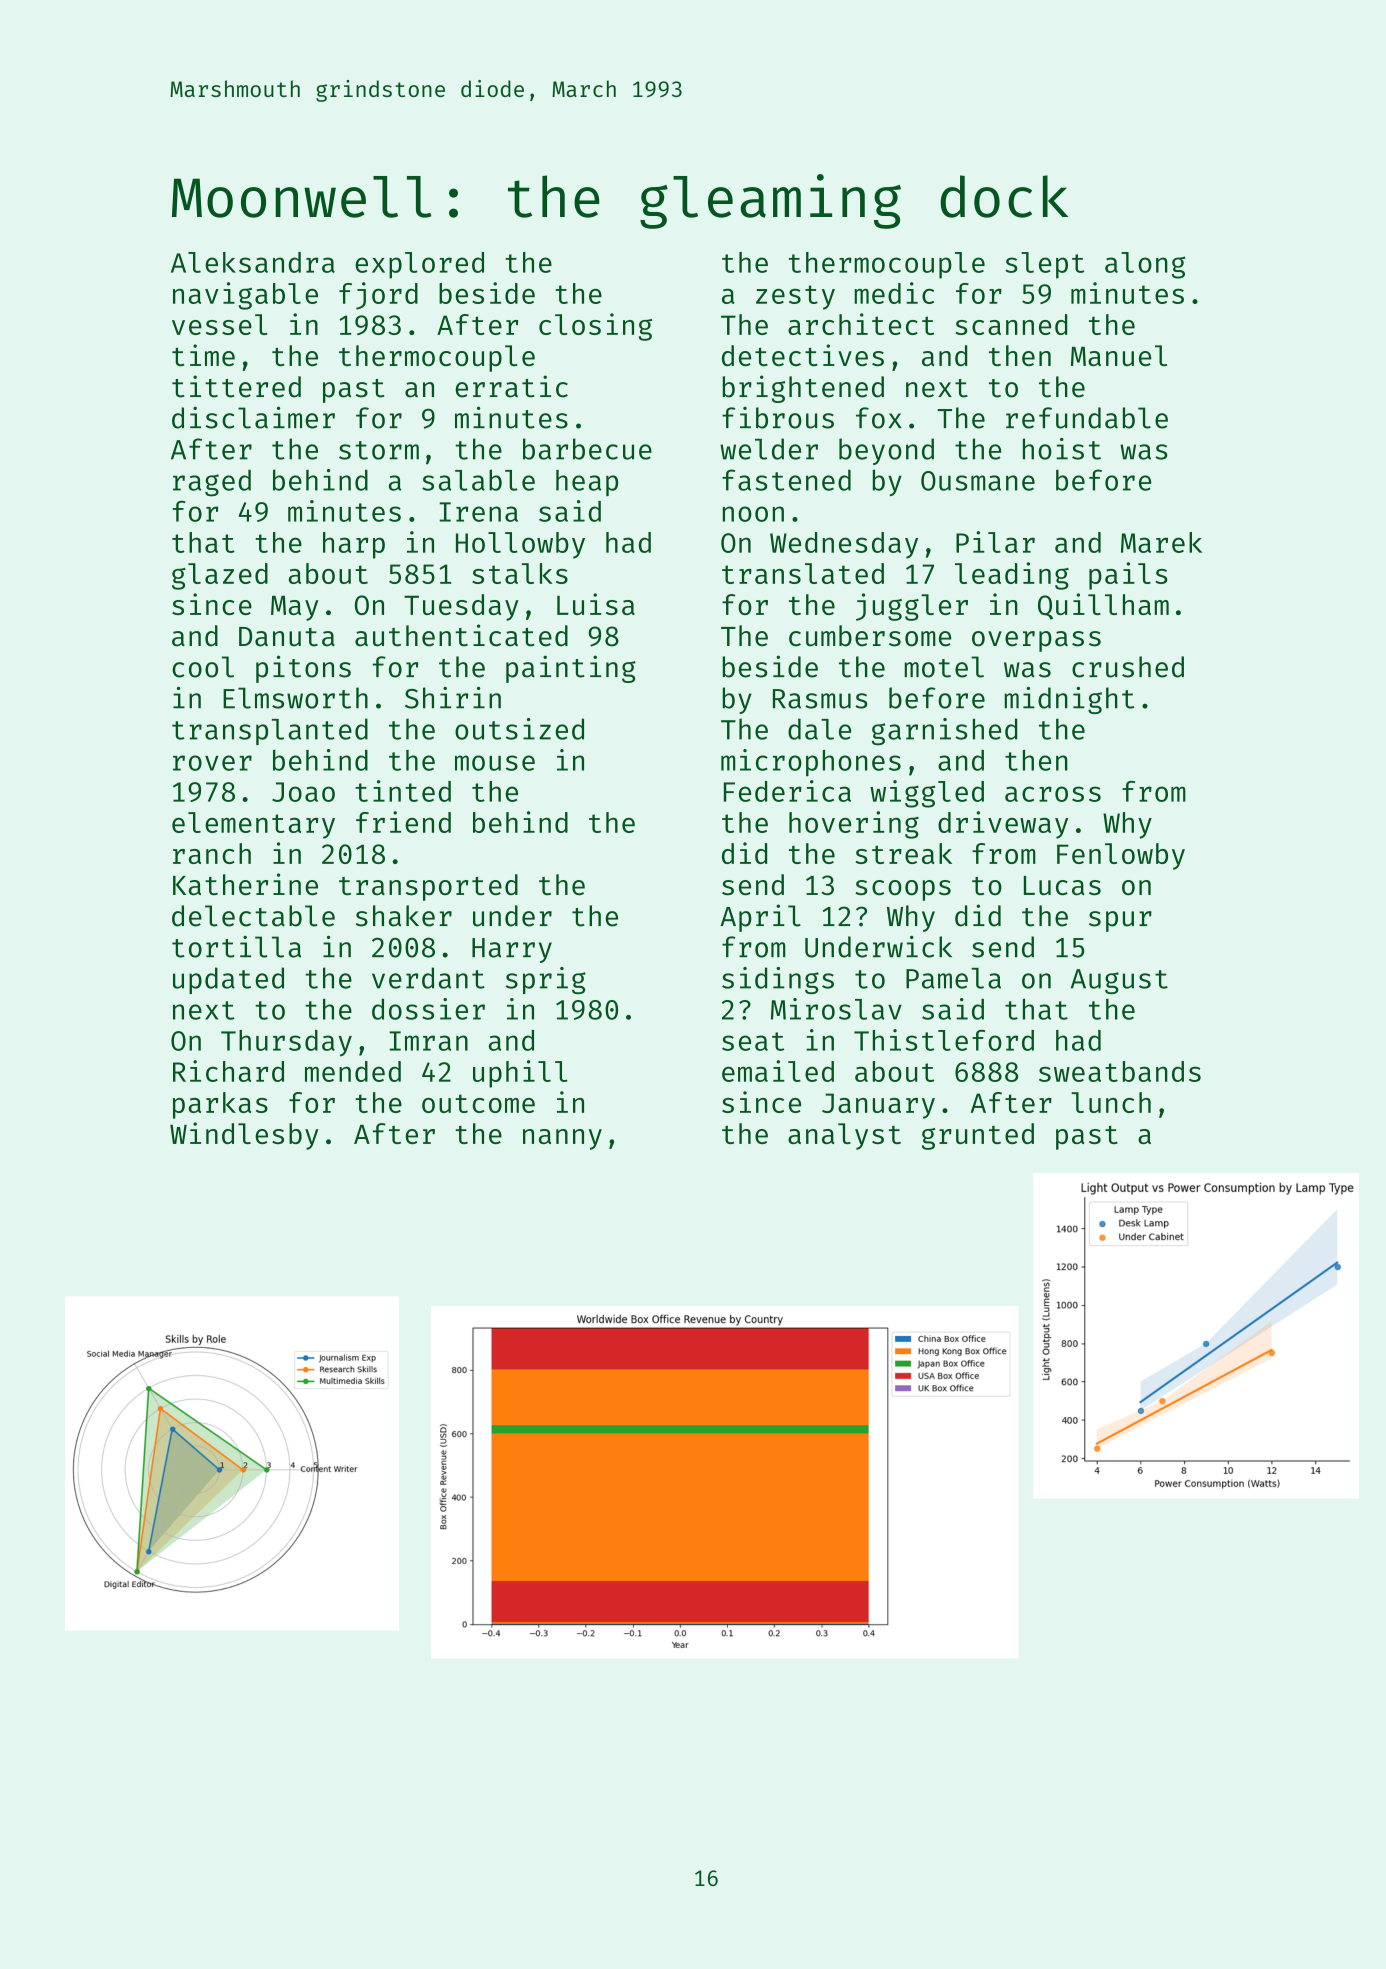 The image size is (1386, 1969). What do you see at coordinates (803, 355) in the screenshot?
I see `detectives` at bounding box center [803, 355].
